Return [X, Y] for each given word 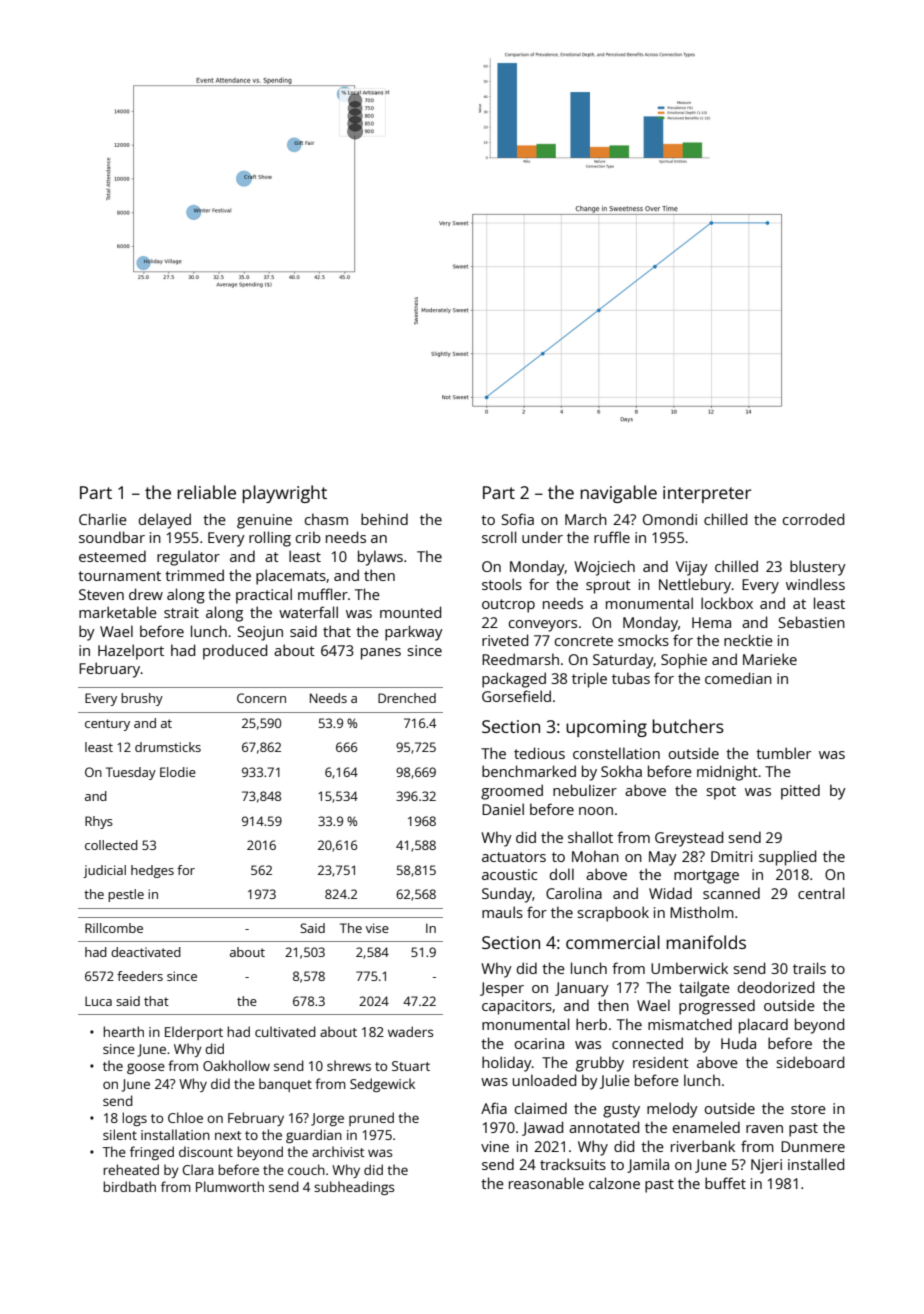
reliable [206, 492]
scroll [499, 537]
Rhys [99, 822]
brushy [142, 699]
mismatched [690, 1024]
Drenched [407, 698]
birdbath [129, 1186]
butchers [688, 726]
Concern [261, 698]
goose [146, 1068]
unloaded [544, 1080]
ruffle [612, 537]
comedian [738, 678]
